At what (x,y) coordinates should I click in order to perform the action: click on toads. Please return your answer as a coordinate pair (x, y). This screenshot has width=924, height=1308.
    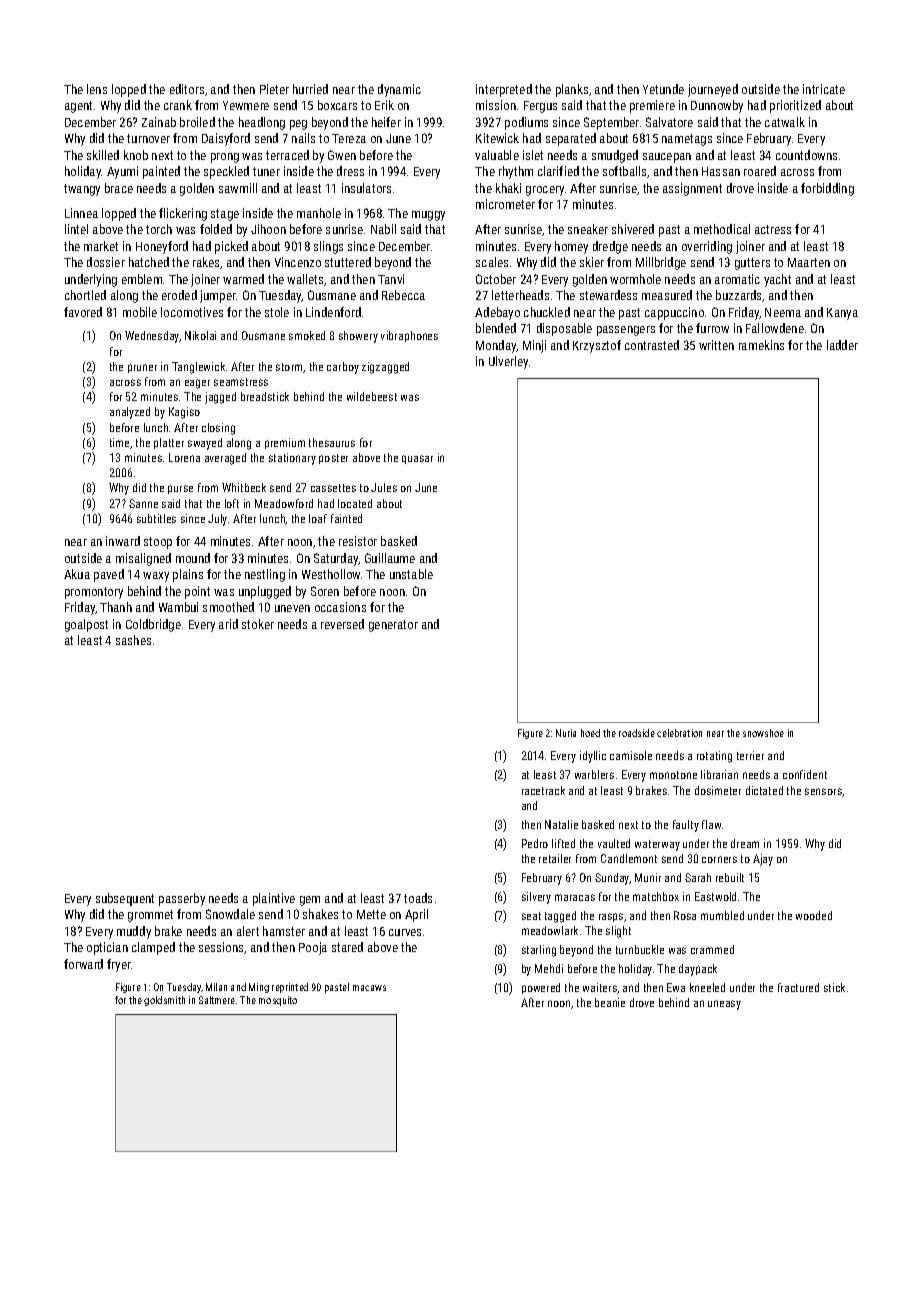
    Looking at the image, I should click on (418, 898).
